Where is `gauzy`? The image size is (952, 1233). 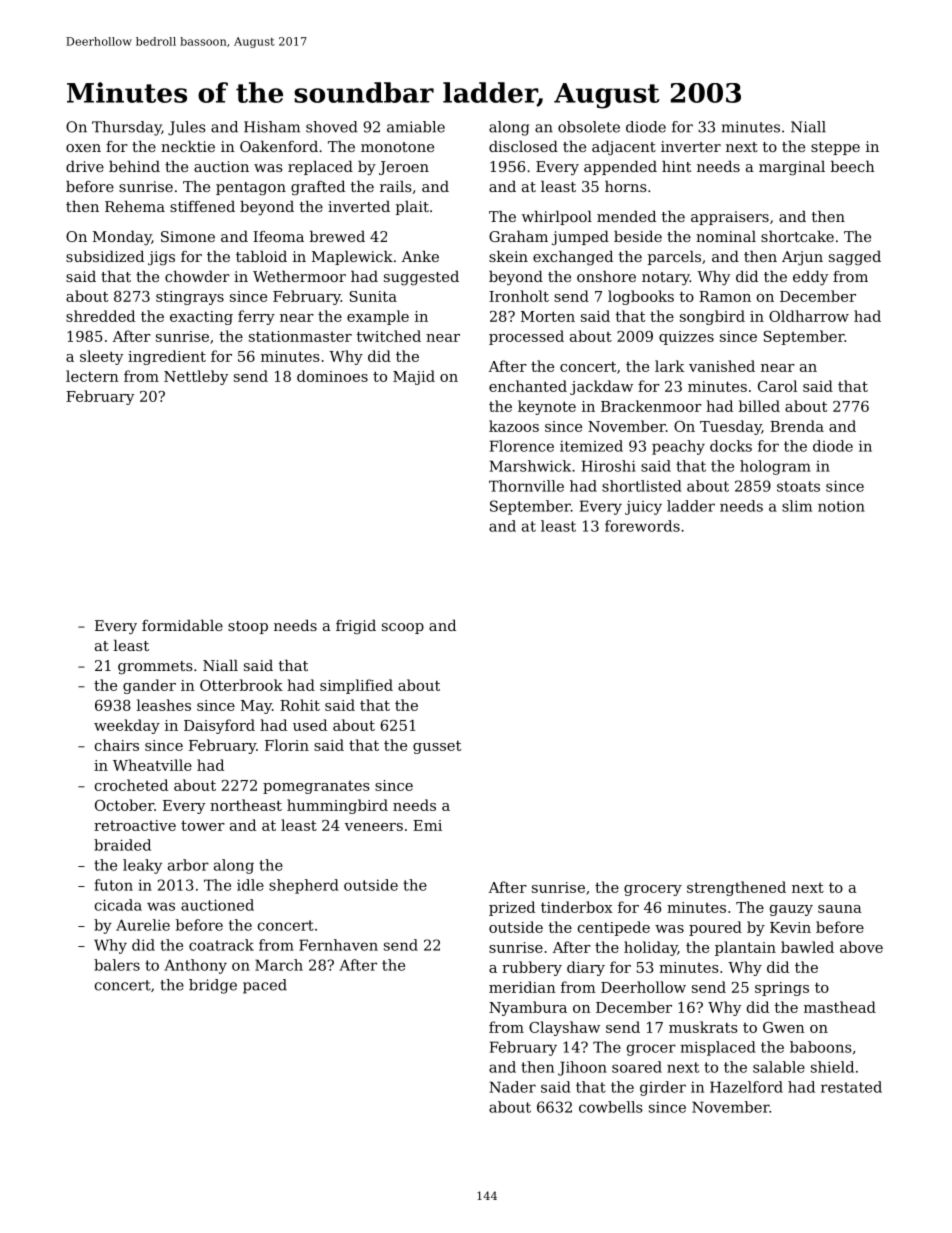 gauzy is located at coordinates (791, 910).
